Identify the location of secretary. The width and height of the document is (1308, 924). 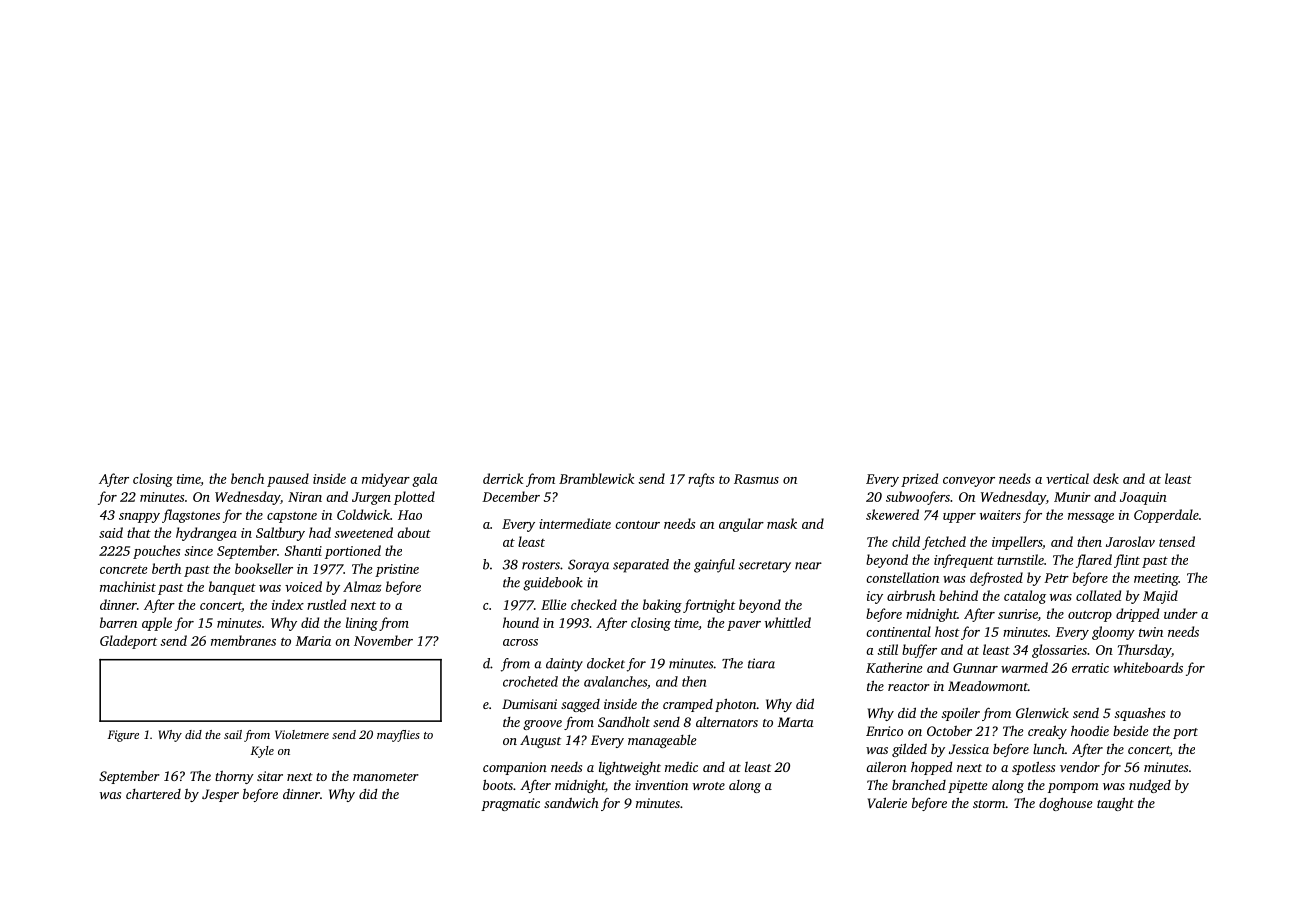
(765, 567).
